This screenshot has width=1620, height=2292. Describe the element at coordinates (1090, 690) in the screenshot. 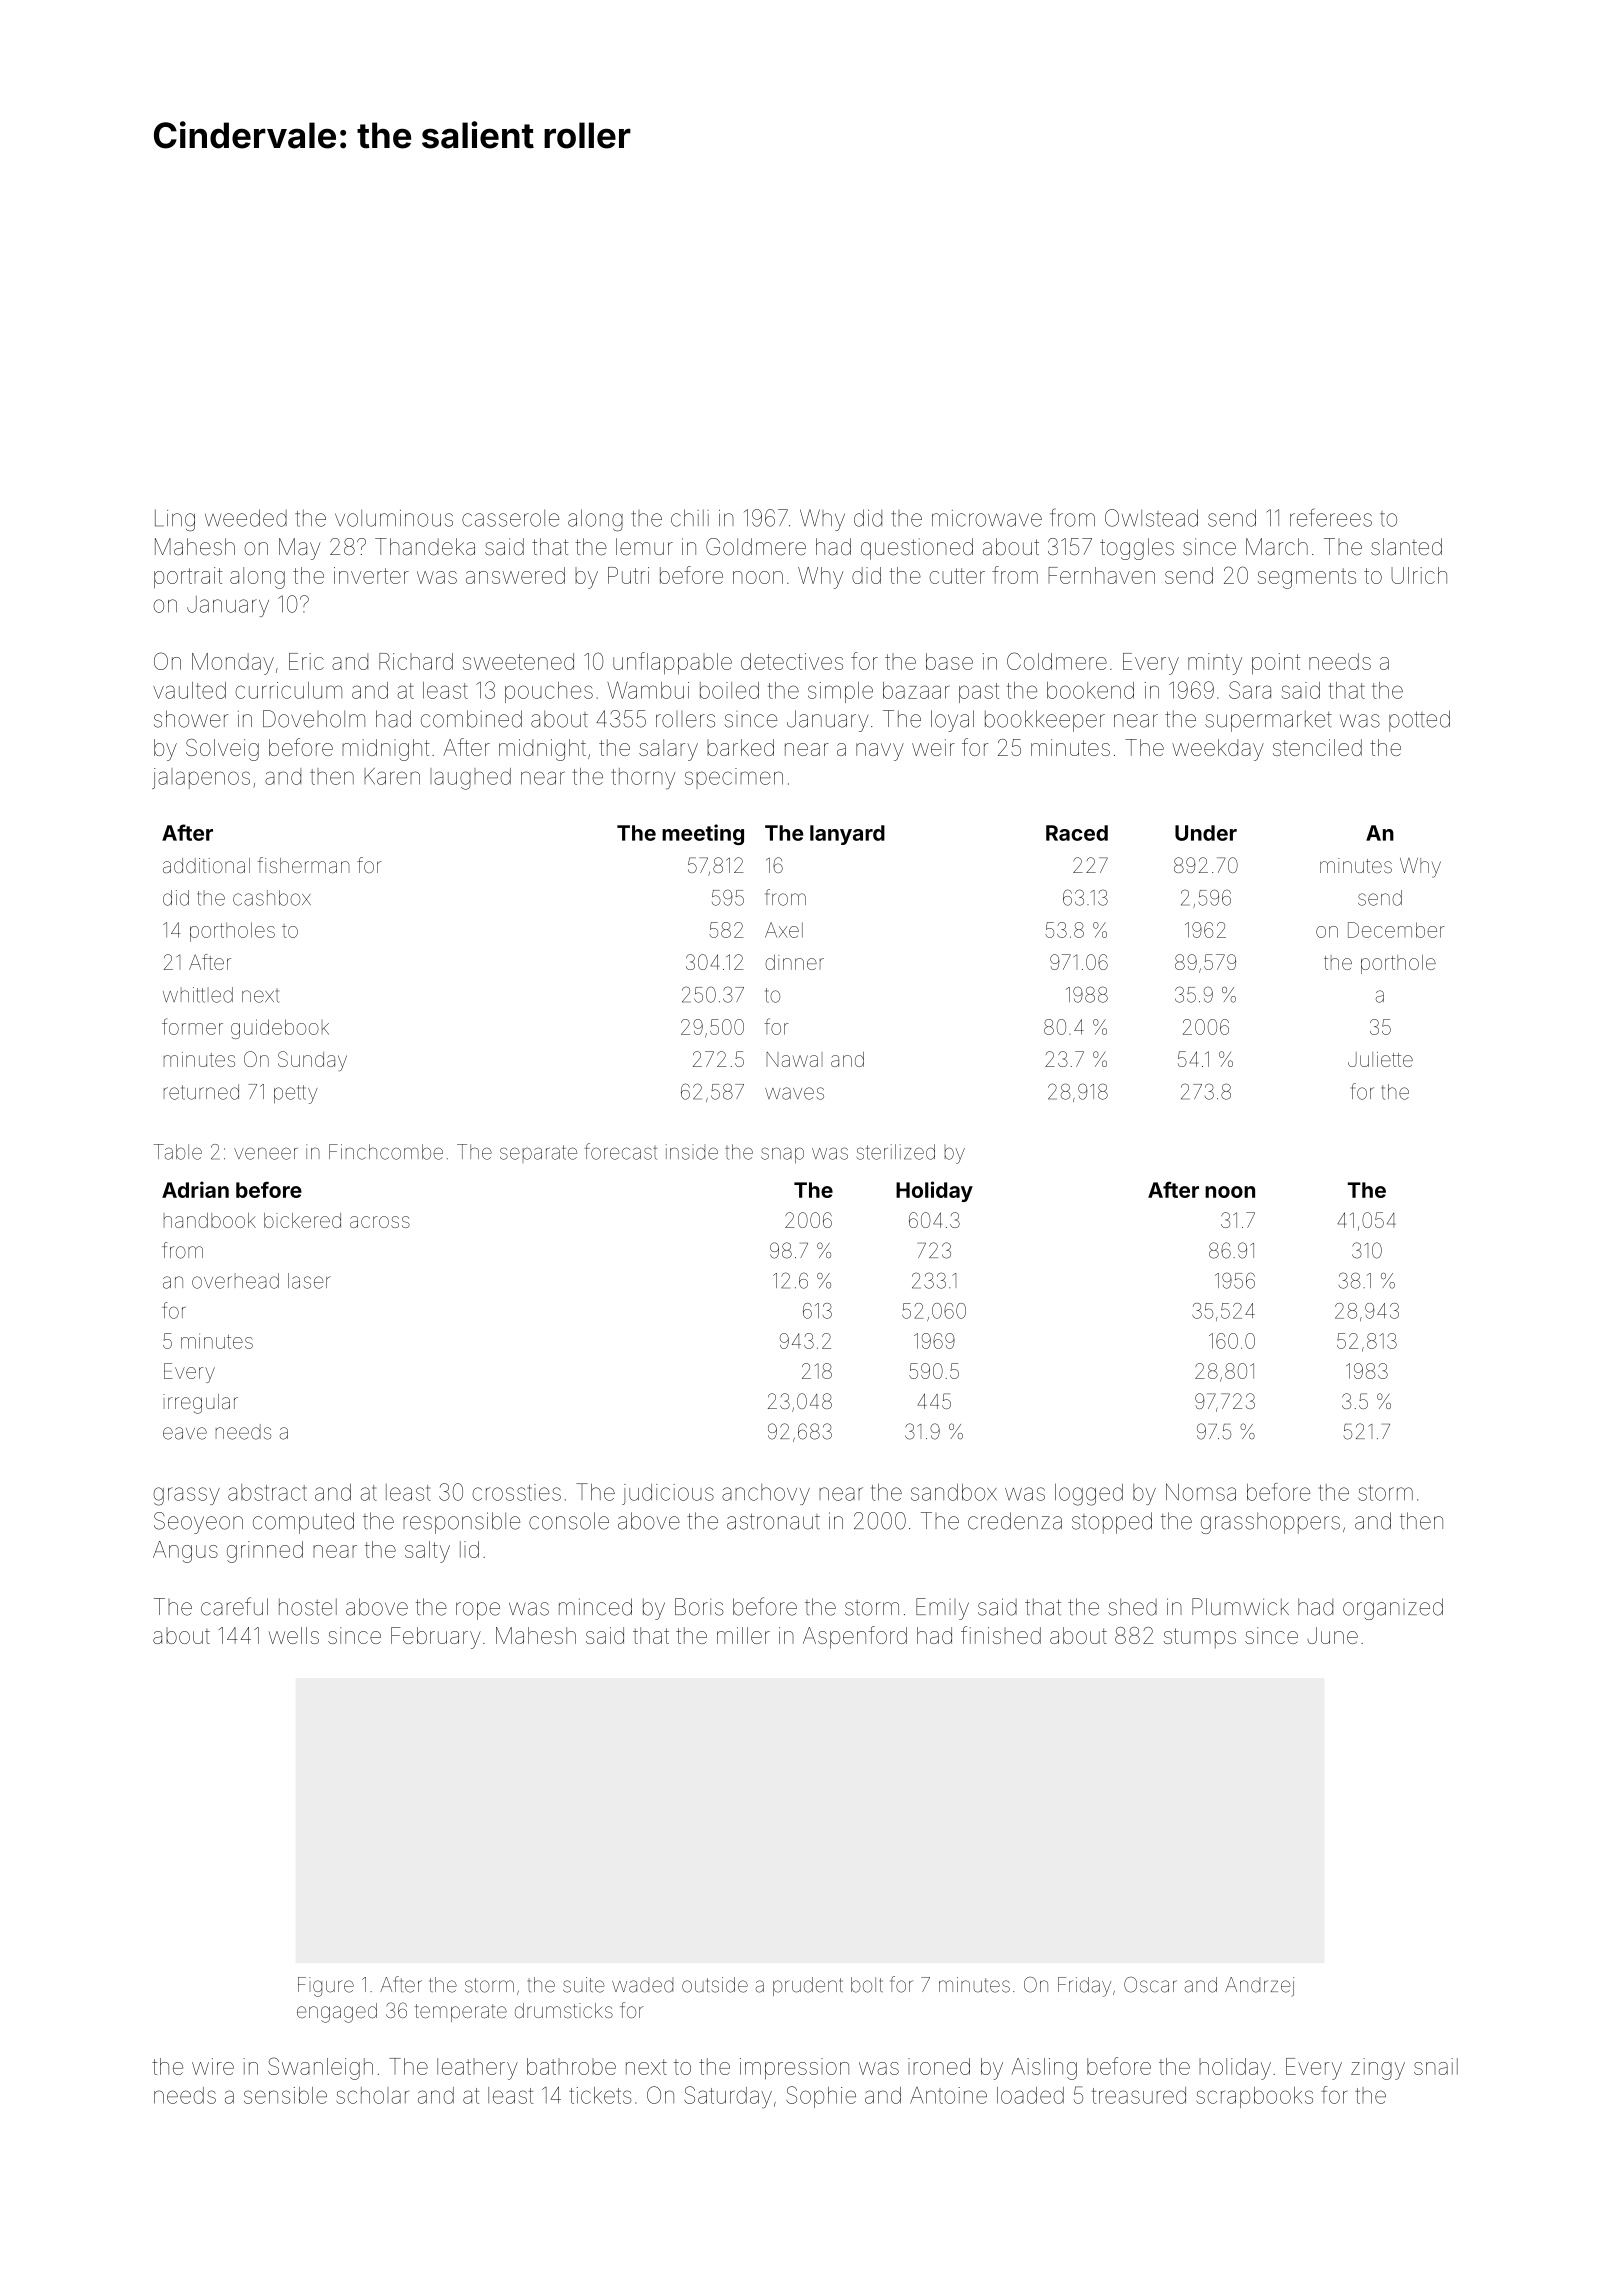

I see `bookend` at that location.
